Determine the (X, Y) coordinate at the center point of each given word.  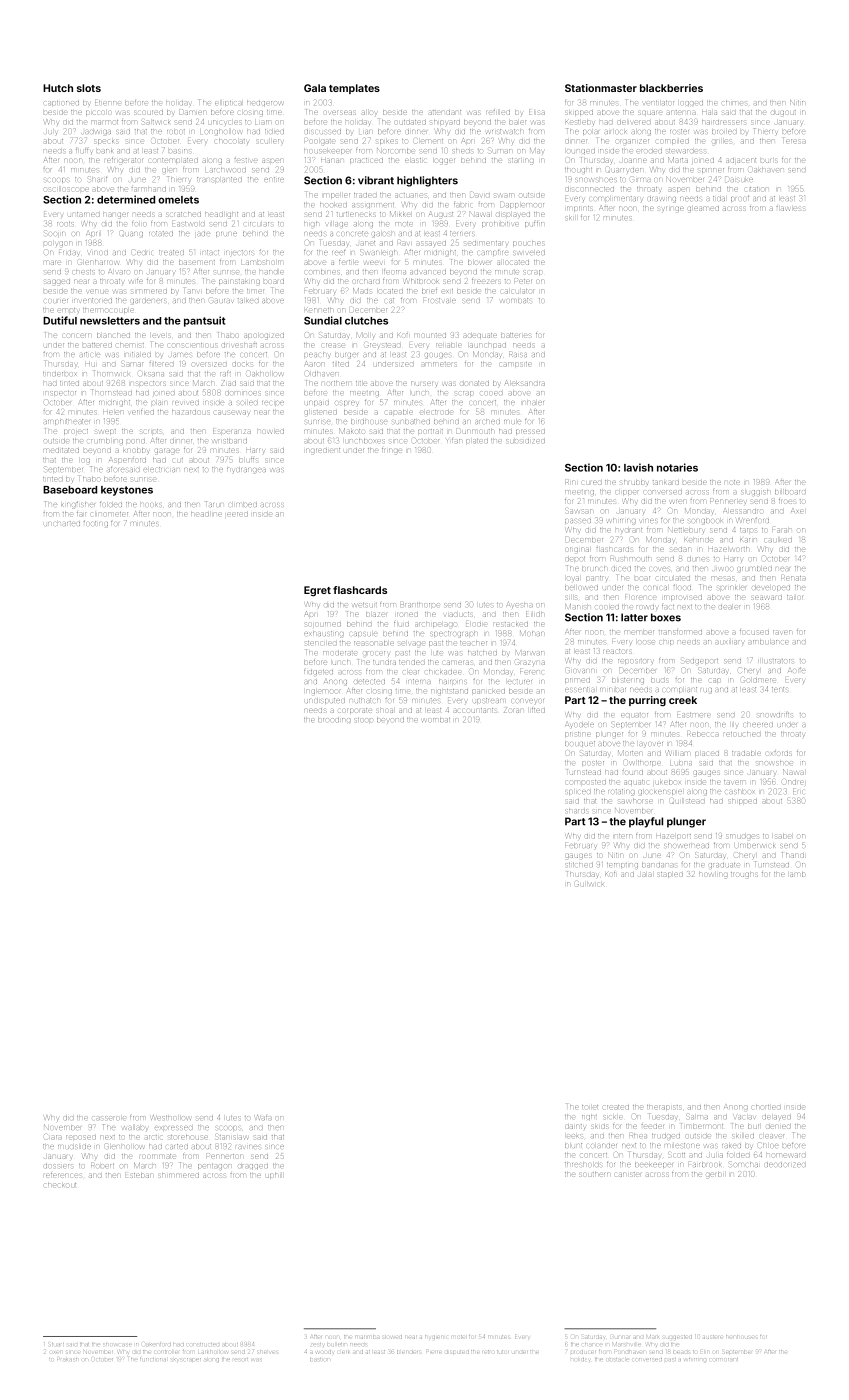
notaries (677, 467)
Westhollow (171, 1117)
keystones (127, 491)
